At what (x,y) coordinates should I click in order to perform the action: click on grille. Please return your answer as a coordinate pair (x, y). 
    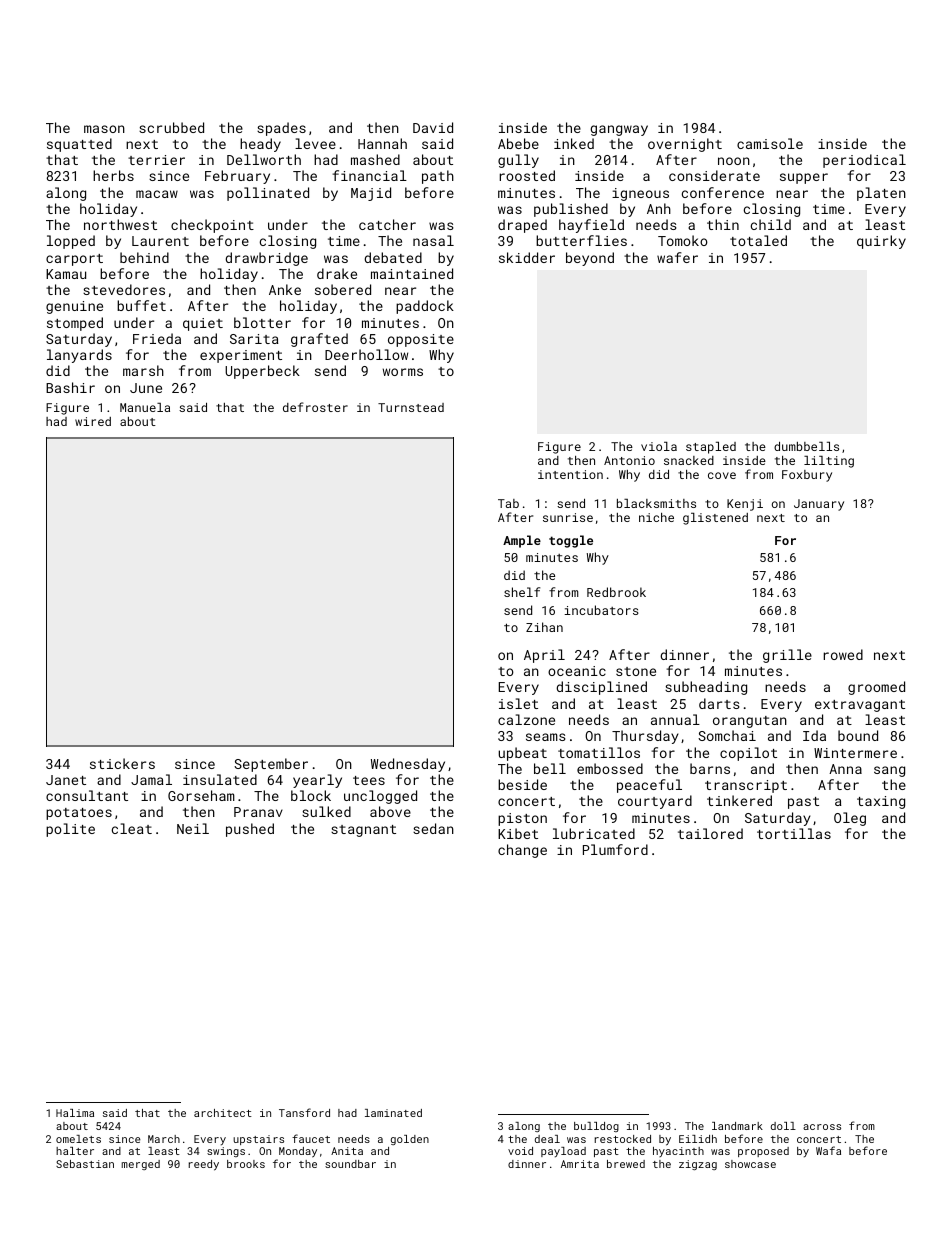
    Looking at the image, I should click on (787, 656).
